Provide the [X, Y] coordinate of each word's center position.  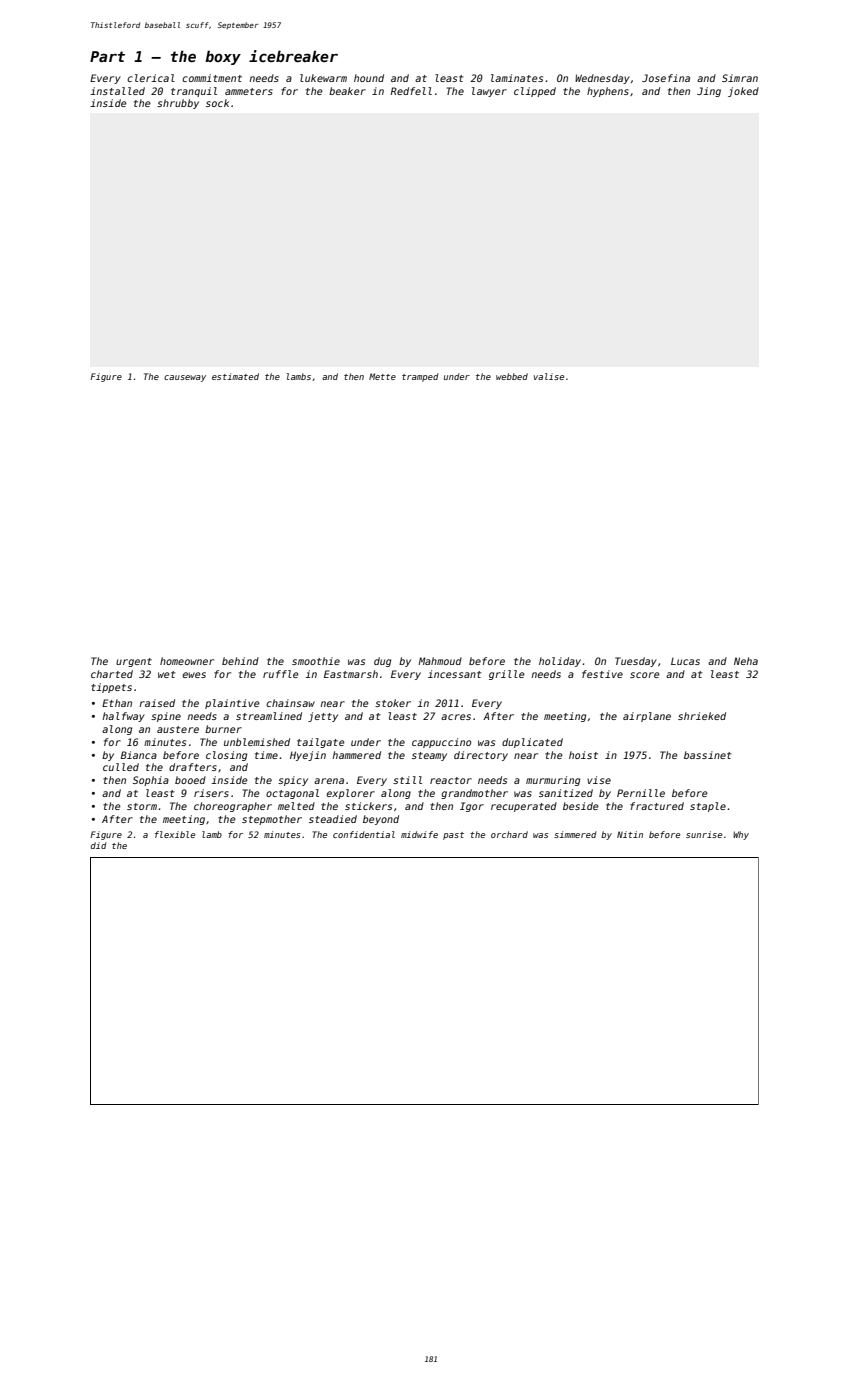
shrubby [178, 104]
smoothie [316, 661]
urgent [134, 662]
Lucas [685, 661]
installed [117, 91]
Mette [382, 376]
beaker [347, 91]
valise [549, 376]
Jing [709, 92]
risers [211, 793]
